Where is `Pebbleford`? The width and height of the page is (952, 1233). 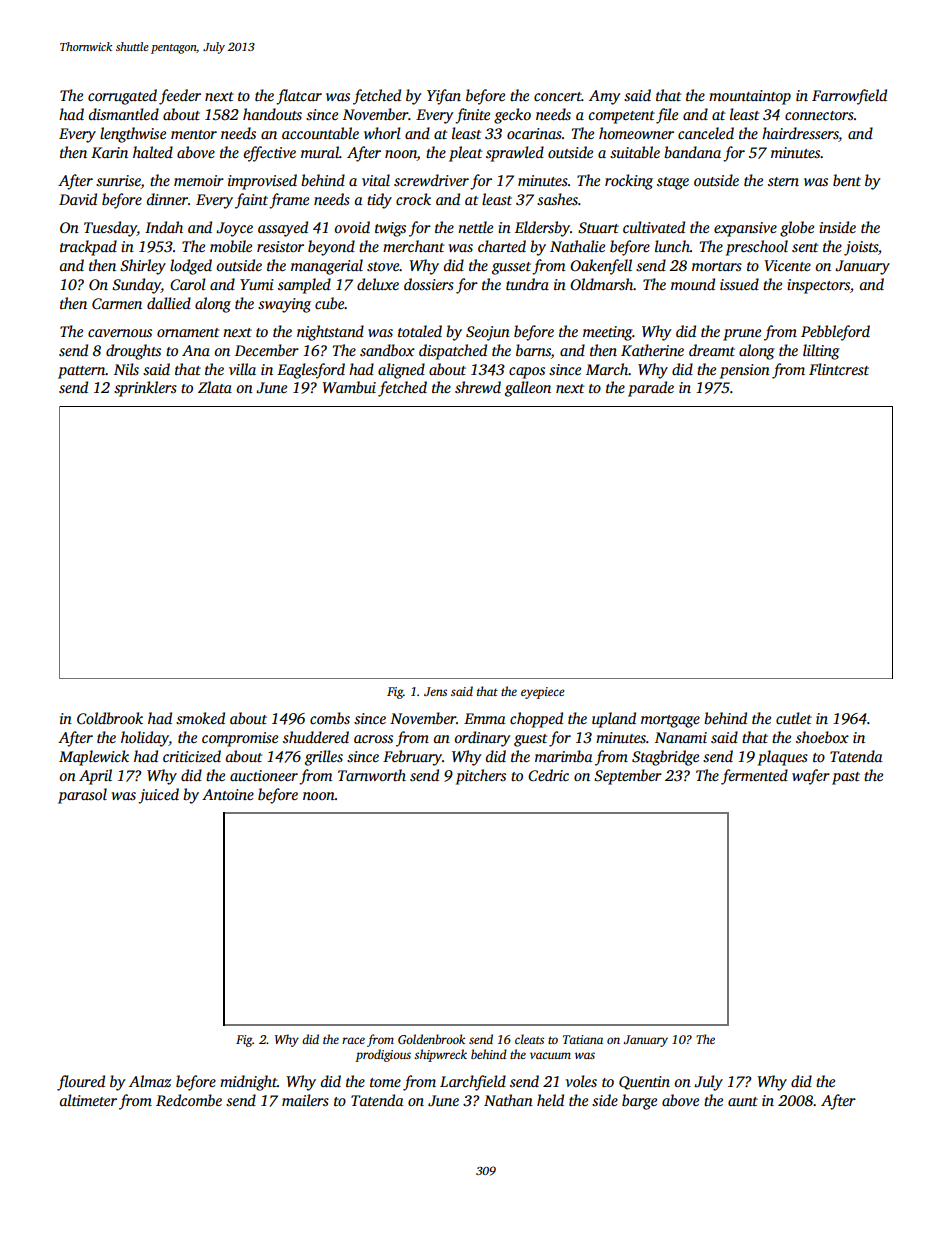 Pebbleford is located at coordinates (835, 333).
